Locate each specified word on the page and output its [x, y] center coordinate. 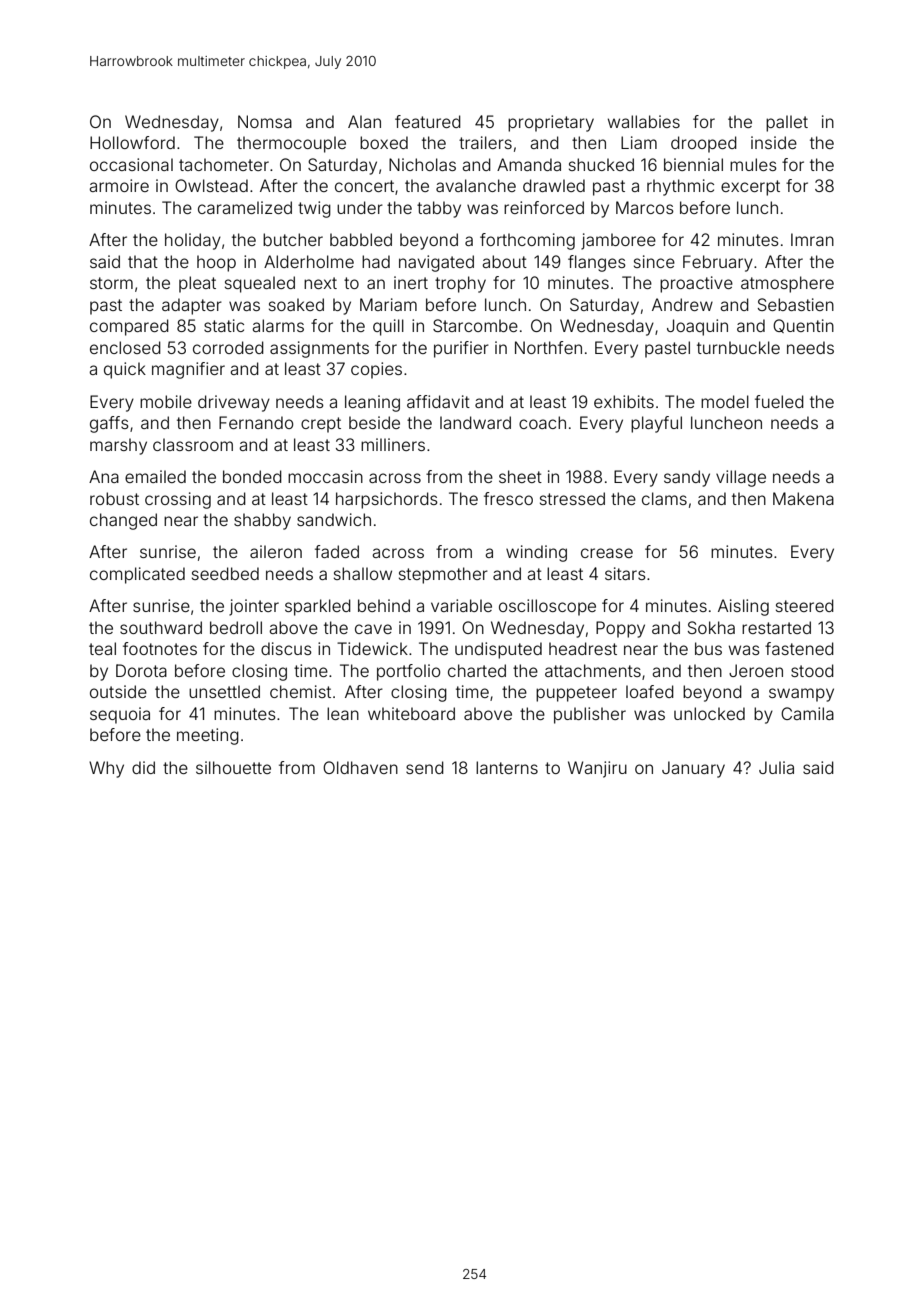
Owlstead [211, 185]
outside [118, 691]
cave [373, 629]
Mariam [388, 304]
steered [805, 605]
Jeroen [756, 670]
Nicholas [422, 164]
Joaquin [697, 327]
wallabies [644, 121]
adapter [192, 306]
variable [461, 605]
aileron [276, 551]
